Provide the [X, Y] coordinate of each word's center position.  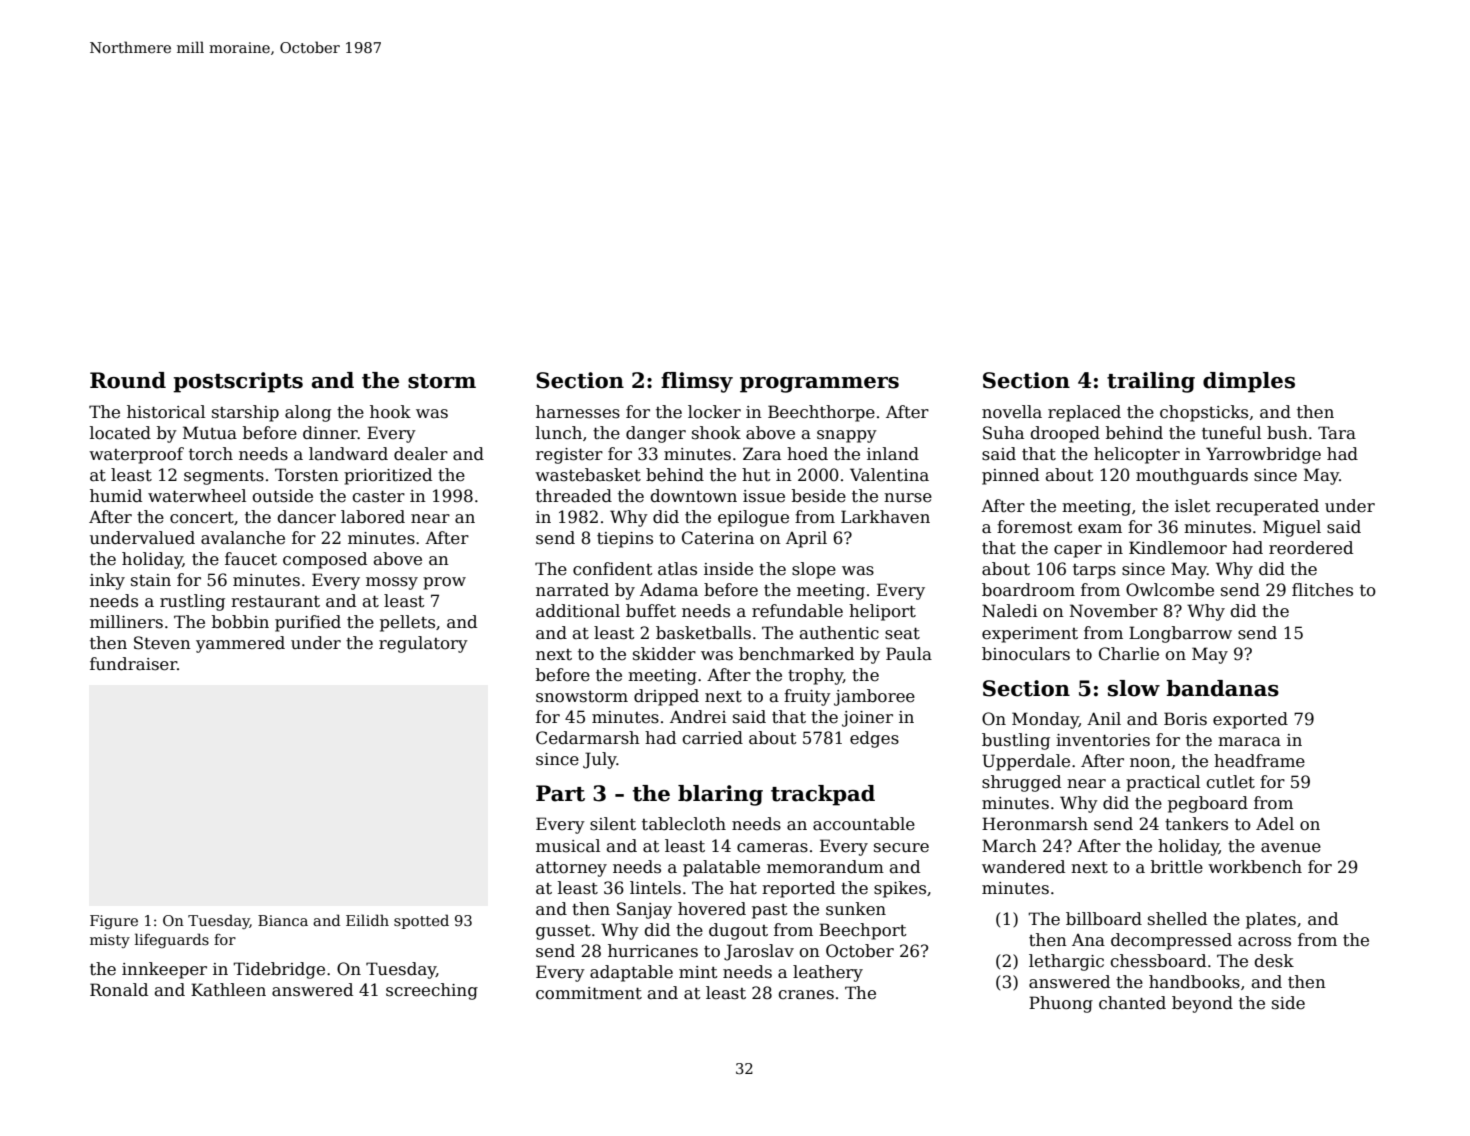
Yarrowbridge [1263, 455]
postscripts [238, 382]
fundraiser [133, 664]
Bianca [283, 920]
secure [901, 848]
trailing [1151, 382]
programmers [819, 385]
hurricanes [653, 951]
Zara [762, 454]
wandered [1023, 867]
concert [202, 518]
